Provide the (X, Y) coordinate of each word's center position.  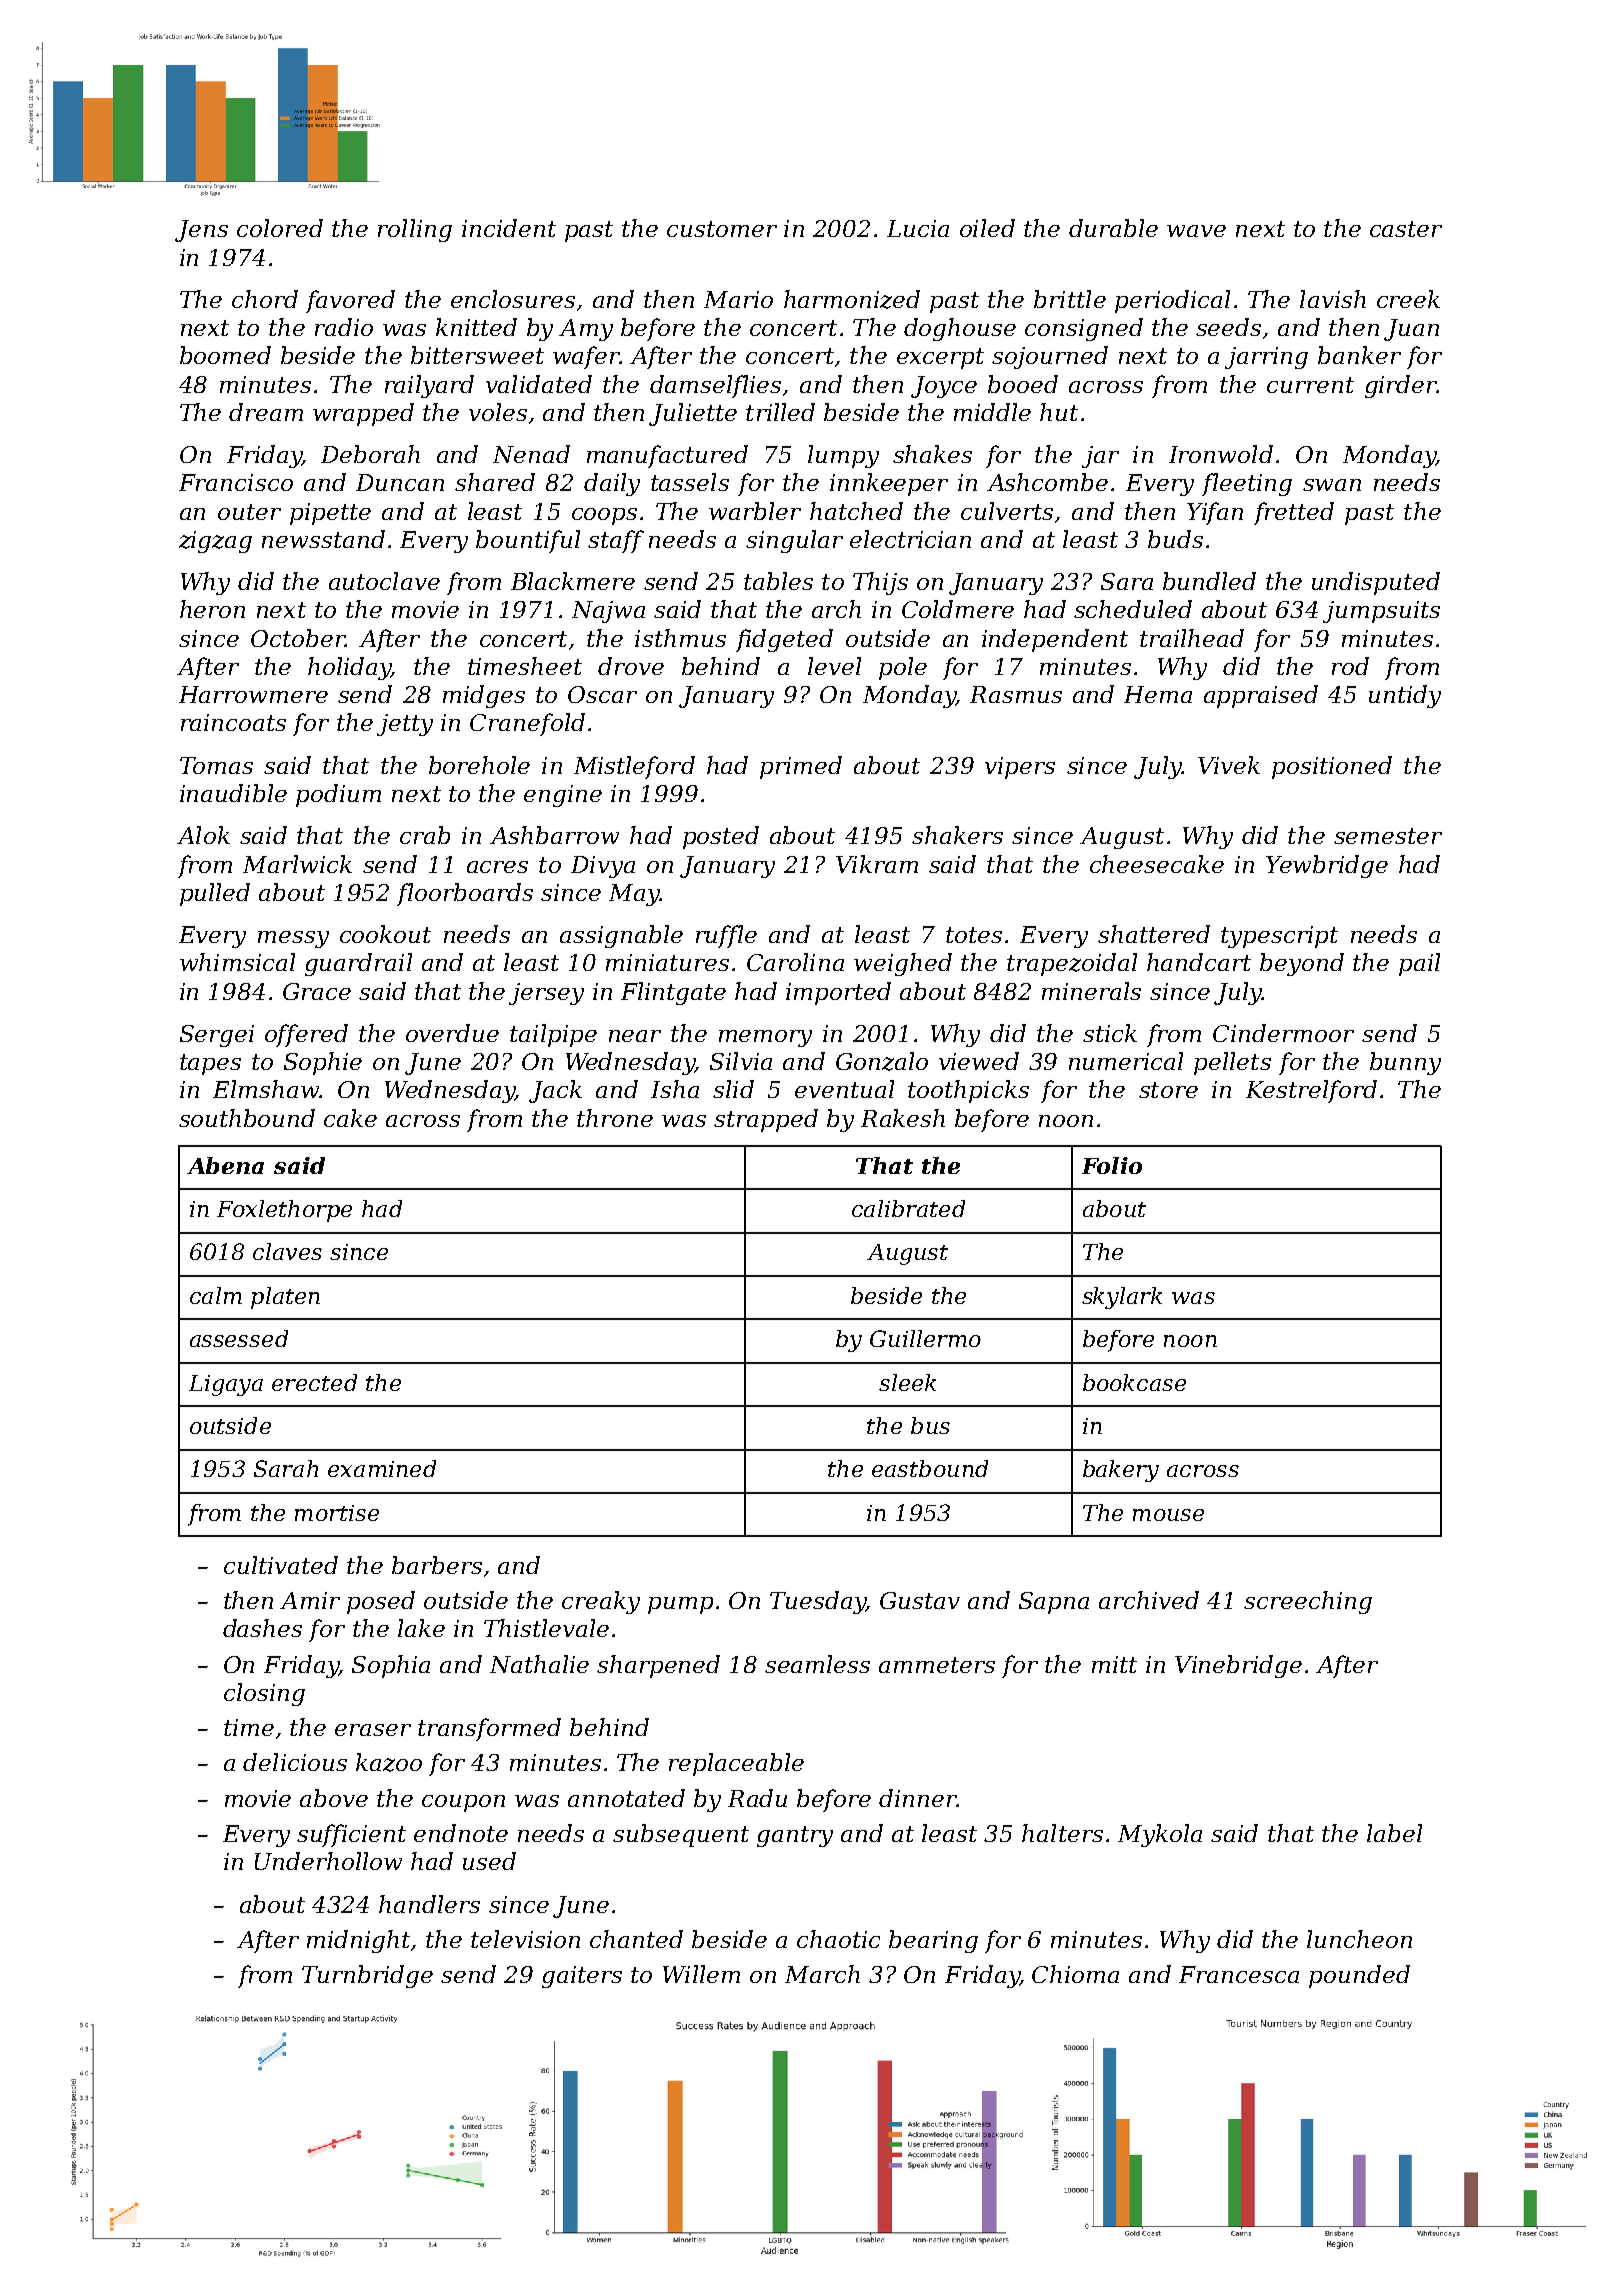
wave (1196, 231)
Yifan (1215, 513)
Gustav (920, 1600)
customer (722, 229)
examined (382, 1468)
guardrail (358, 964)
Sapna (1054, 1603)
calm (216, 1295)
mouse (1168, 1515)
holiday (349, 668)
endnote (461, 1833)
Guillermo (925, 1338)
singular (794, 541)
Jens (201, 231)
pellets (1232, 1063)
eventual (844, 1089)
